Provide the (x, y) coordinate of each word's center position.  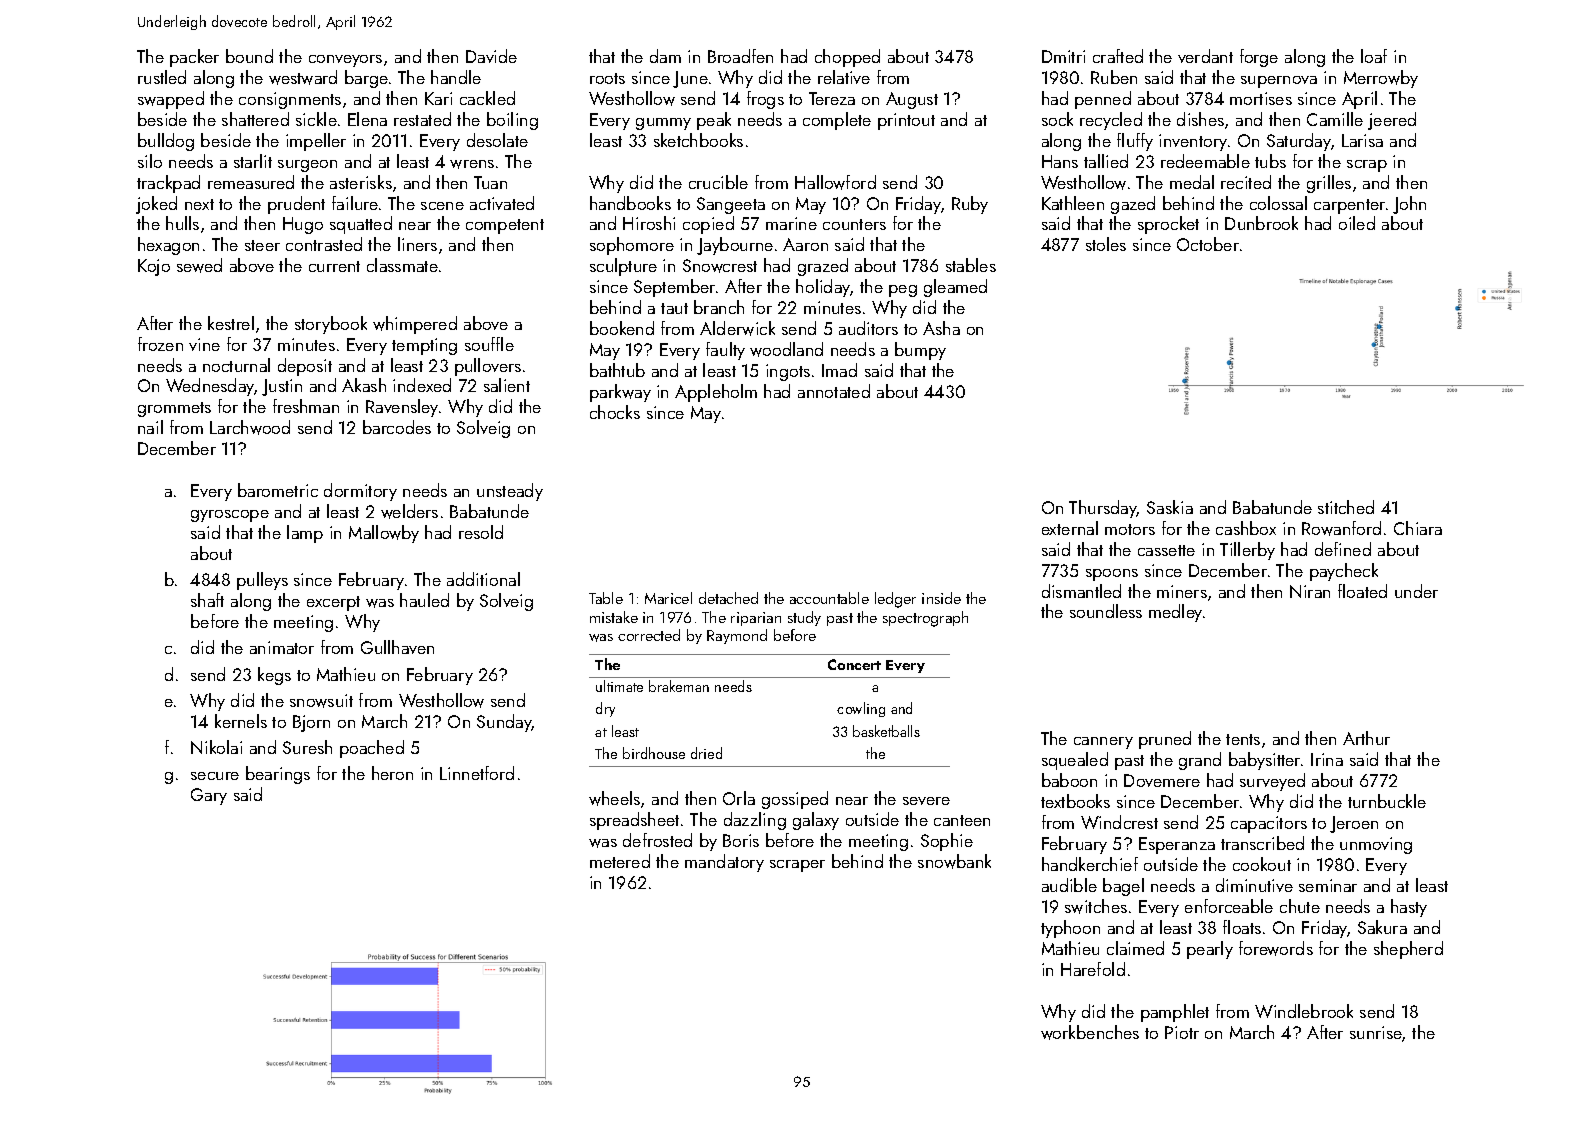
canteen (962, 820)
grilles (1329, 184)
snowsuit (321, 701)
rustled (162, 77)
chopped (847, 58)
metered (620, 861)
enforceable (1229, 906)
